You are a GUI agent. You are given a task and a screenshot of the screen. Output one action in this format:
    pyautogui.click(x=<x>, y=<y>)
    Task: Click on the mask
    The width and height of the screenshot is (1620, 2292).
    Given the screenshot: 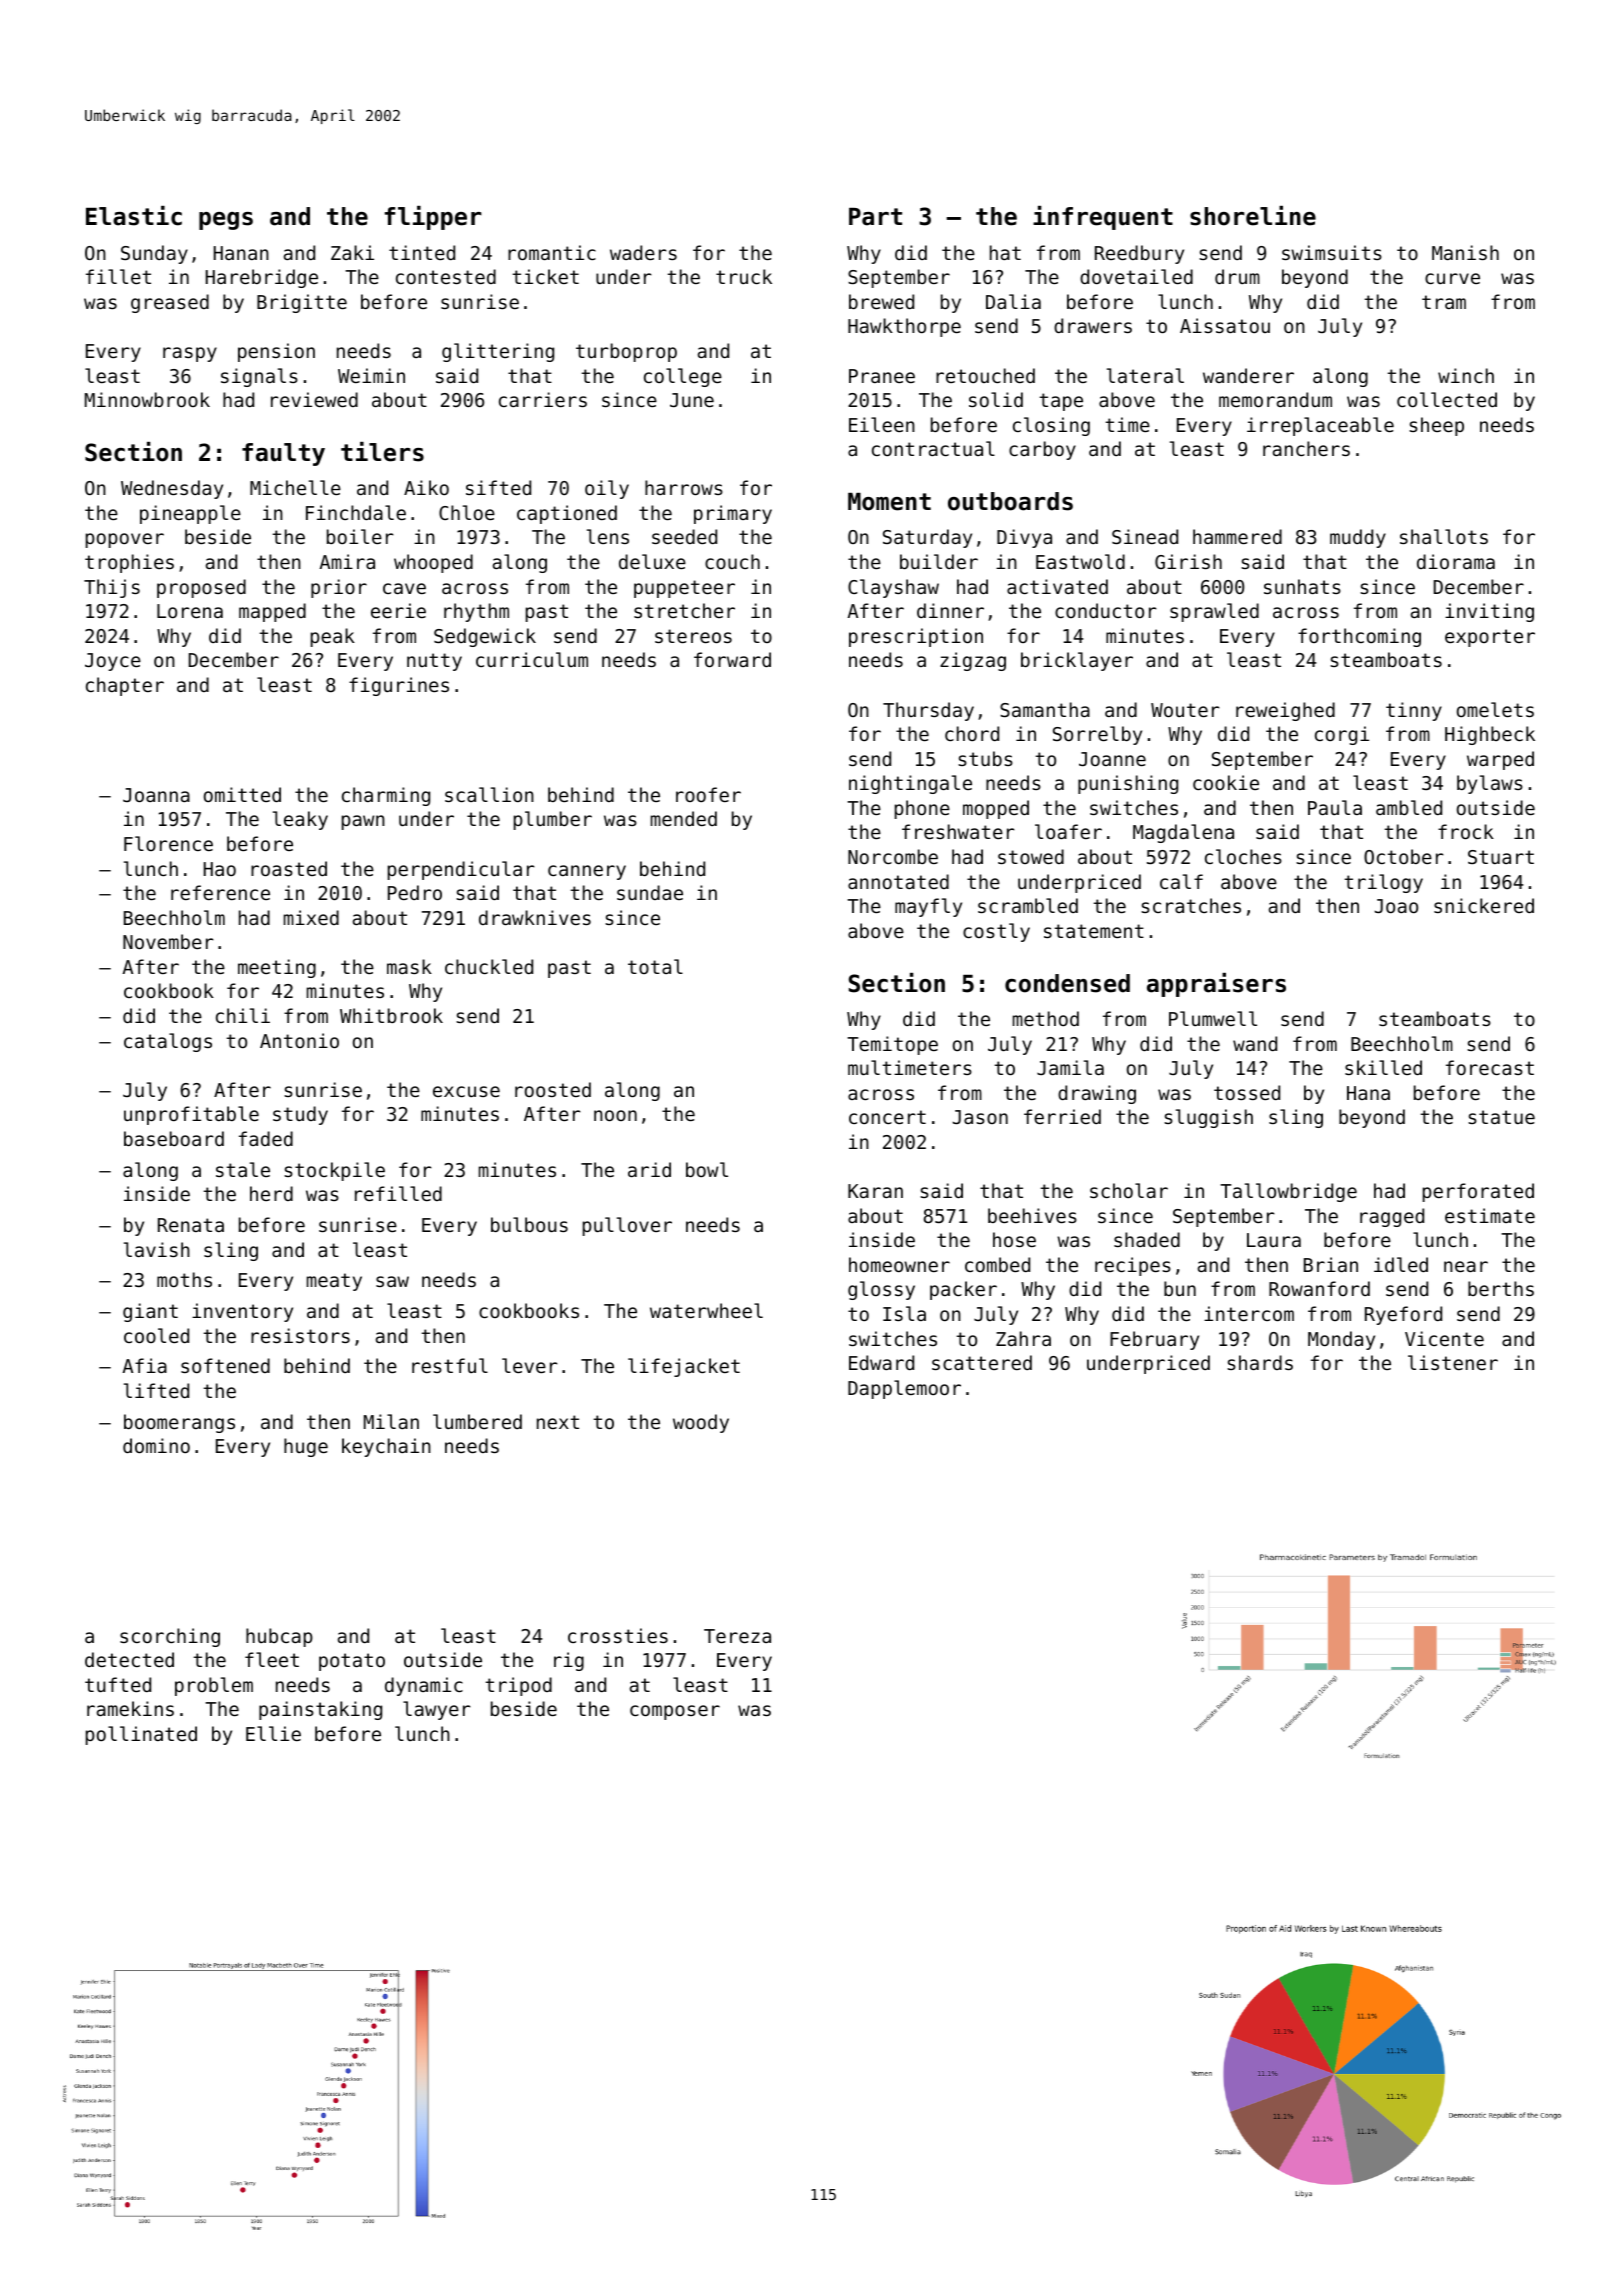 What is the action you would take?
    pyautogui.click(x=409, y=966)
